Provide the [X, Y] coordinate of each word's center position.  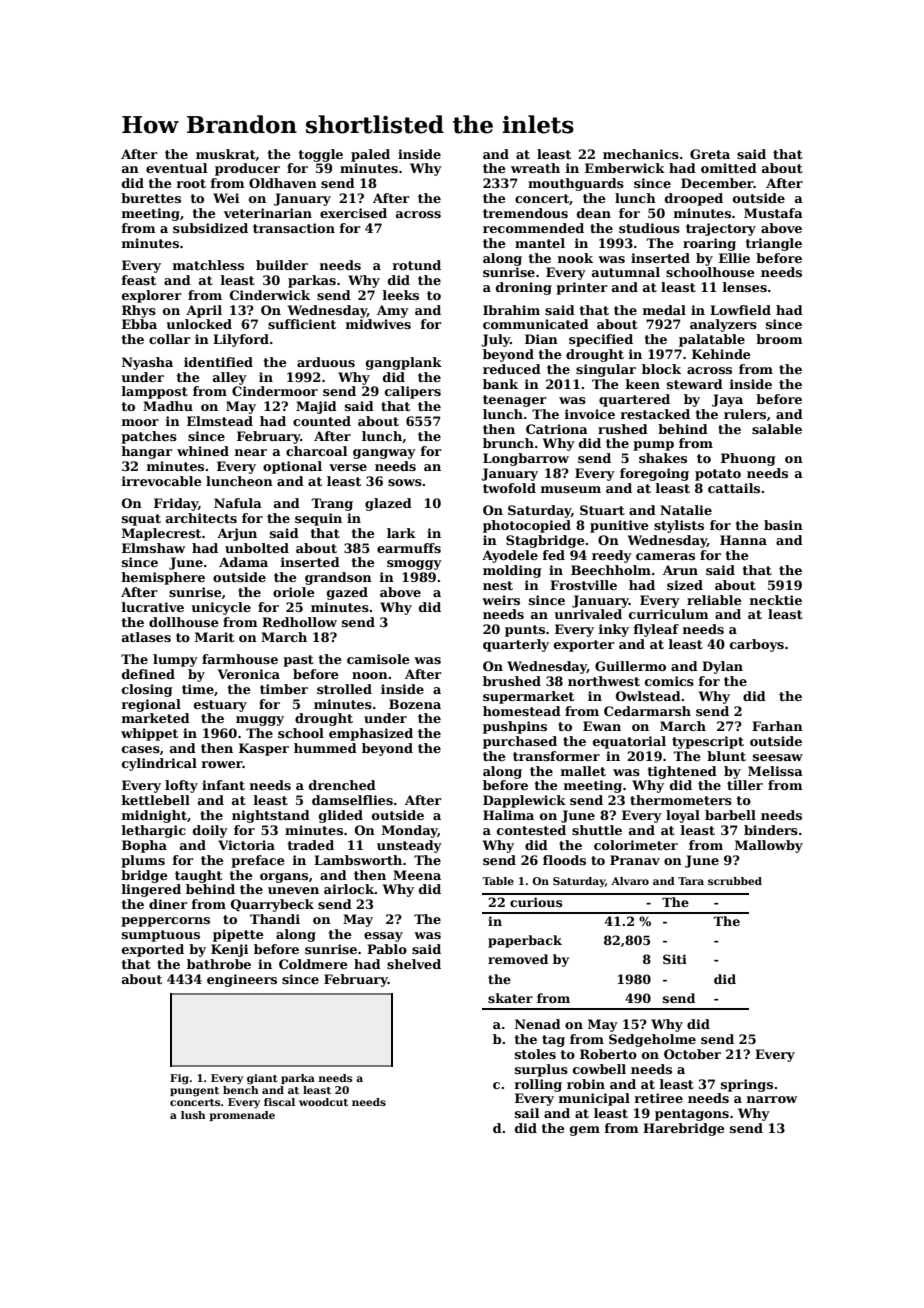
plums [143, 861]
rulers [745, 414]
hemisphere [163, 578]
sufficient [302, 324]
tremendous [525, 213]
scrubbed [735, 881]
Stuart [602, 510]
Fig [179, 1079]
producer [247, 169]
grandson [338, 578]
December [717, 183]
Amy [393, 311]
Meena [417, 875]
